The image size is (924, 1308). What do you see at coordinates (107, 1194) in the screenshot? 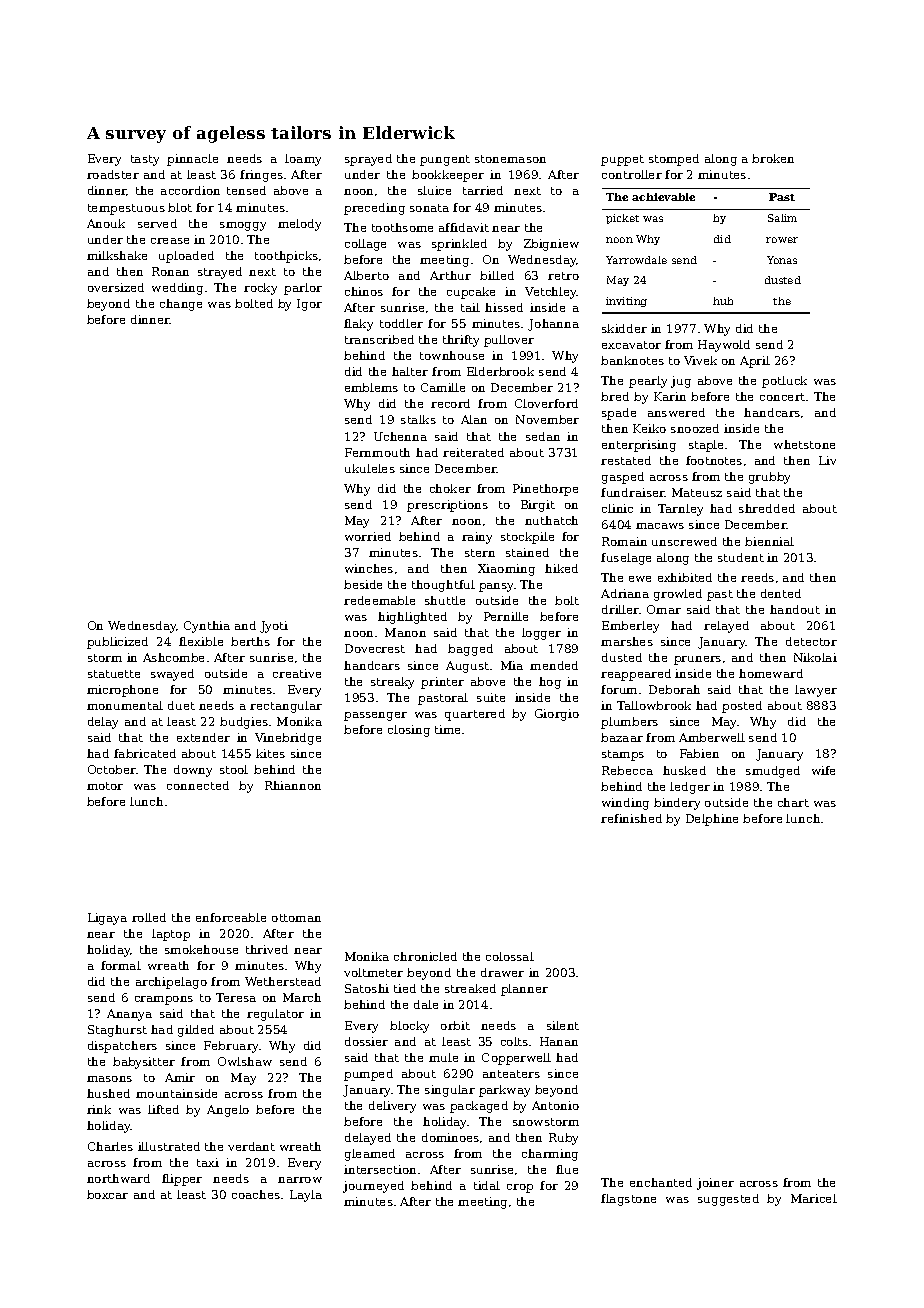
I see `boxcar` at bounding box center [107, 1194].
